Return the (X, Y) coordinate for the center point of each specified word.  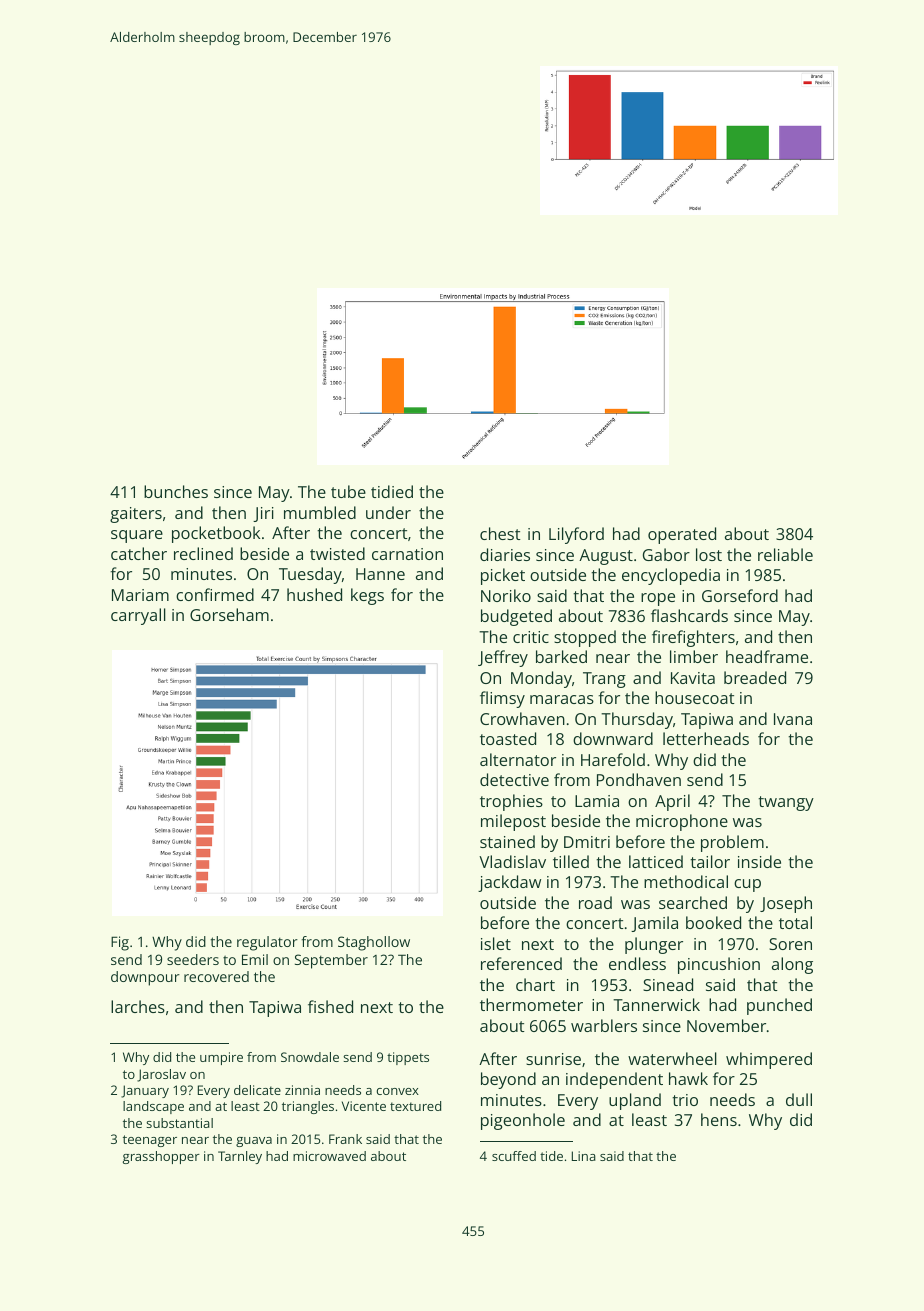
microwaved (329, 1156)
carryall (138, 616)
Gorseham (229, 614)
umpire (221, 1058)
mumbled (320, 512)
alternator (518, 759)
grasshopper (161, 1157)
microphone (682, 822)
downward (613, 738)
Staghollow (374, 943)
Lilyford (576, 535)
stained (507, 841)
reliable (785, 554)
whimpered (769, 1060)
